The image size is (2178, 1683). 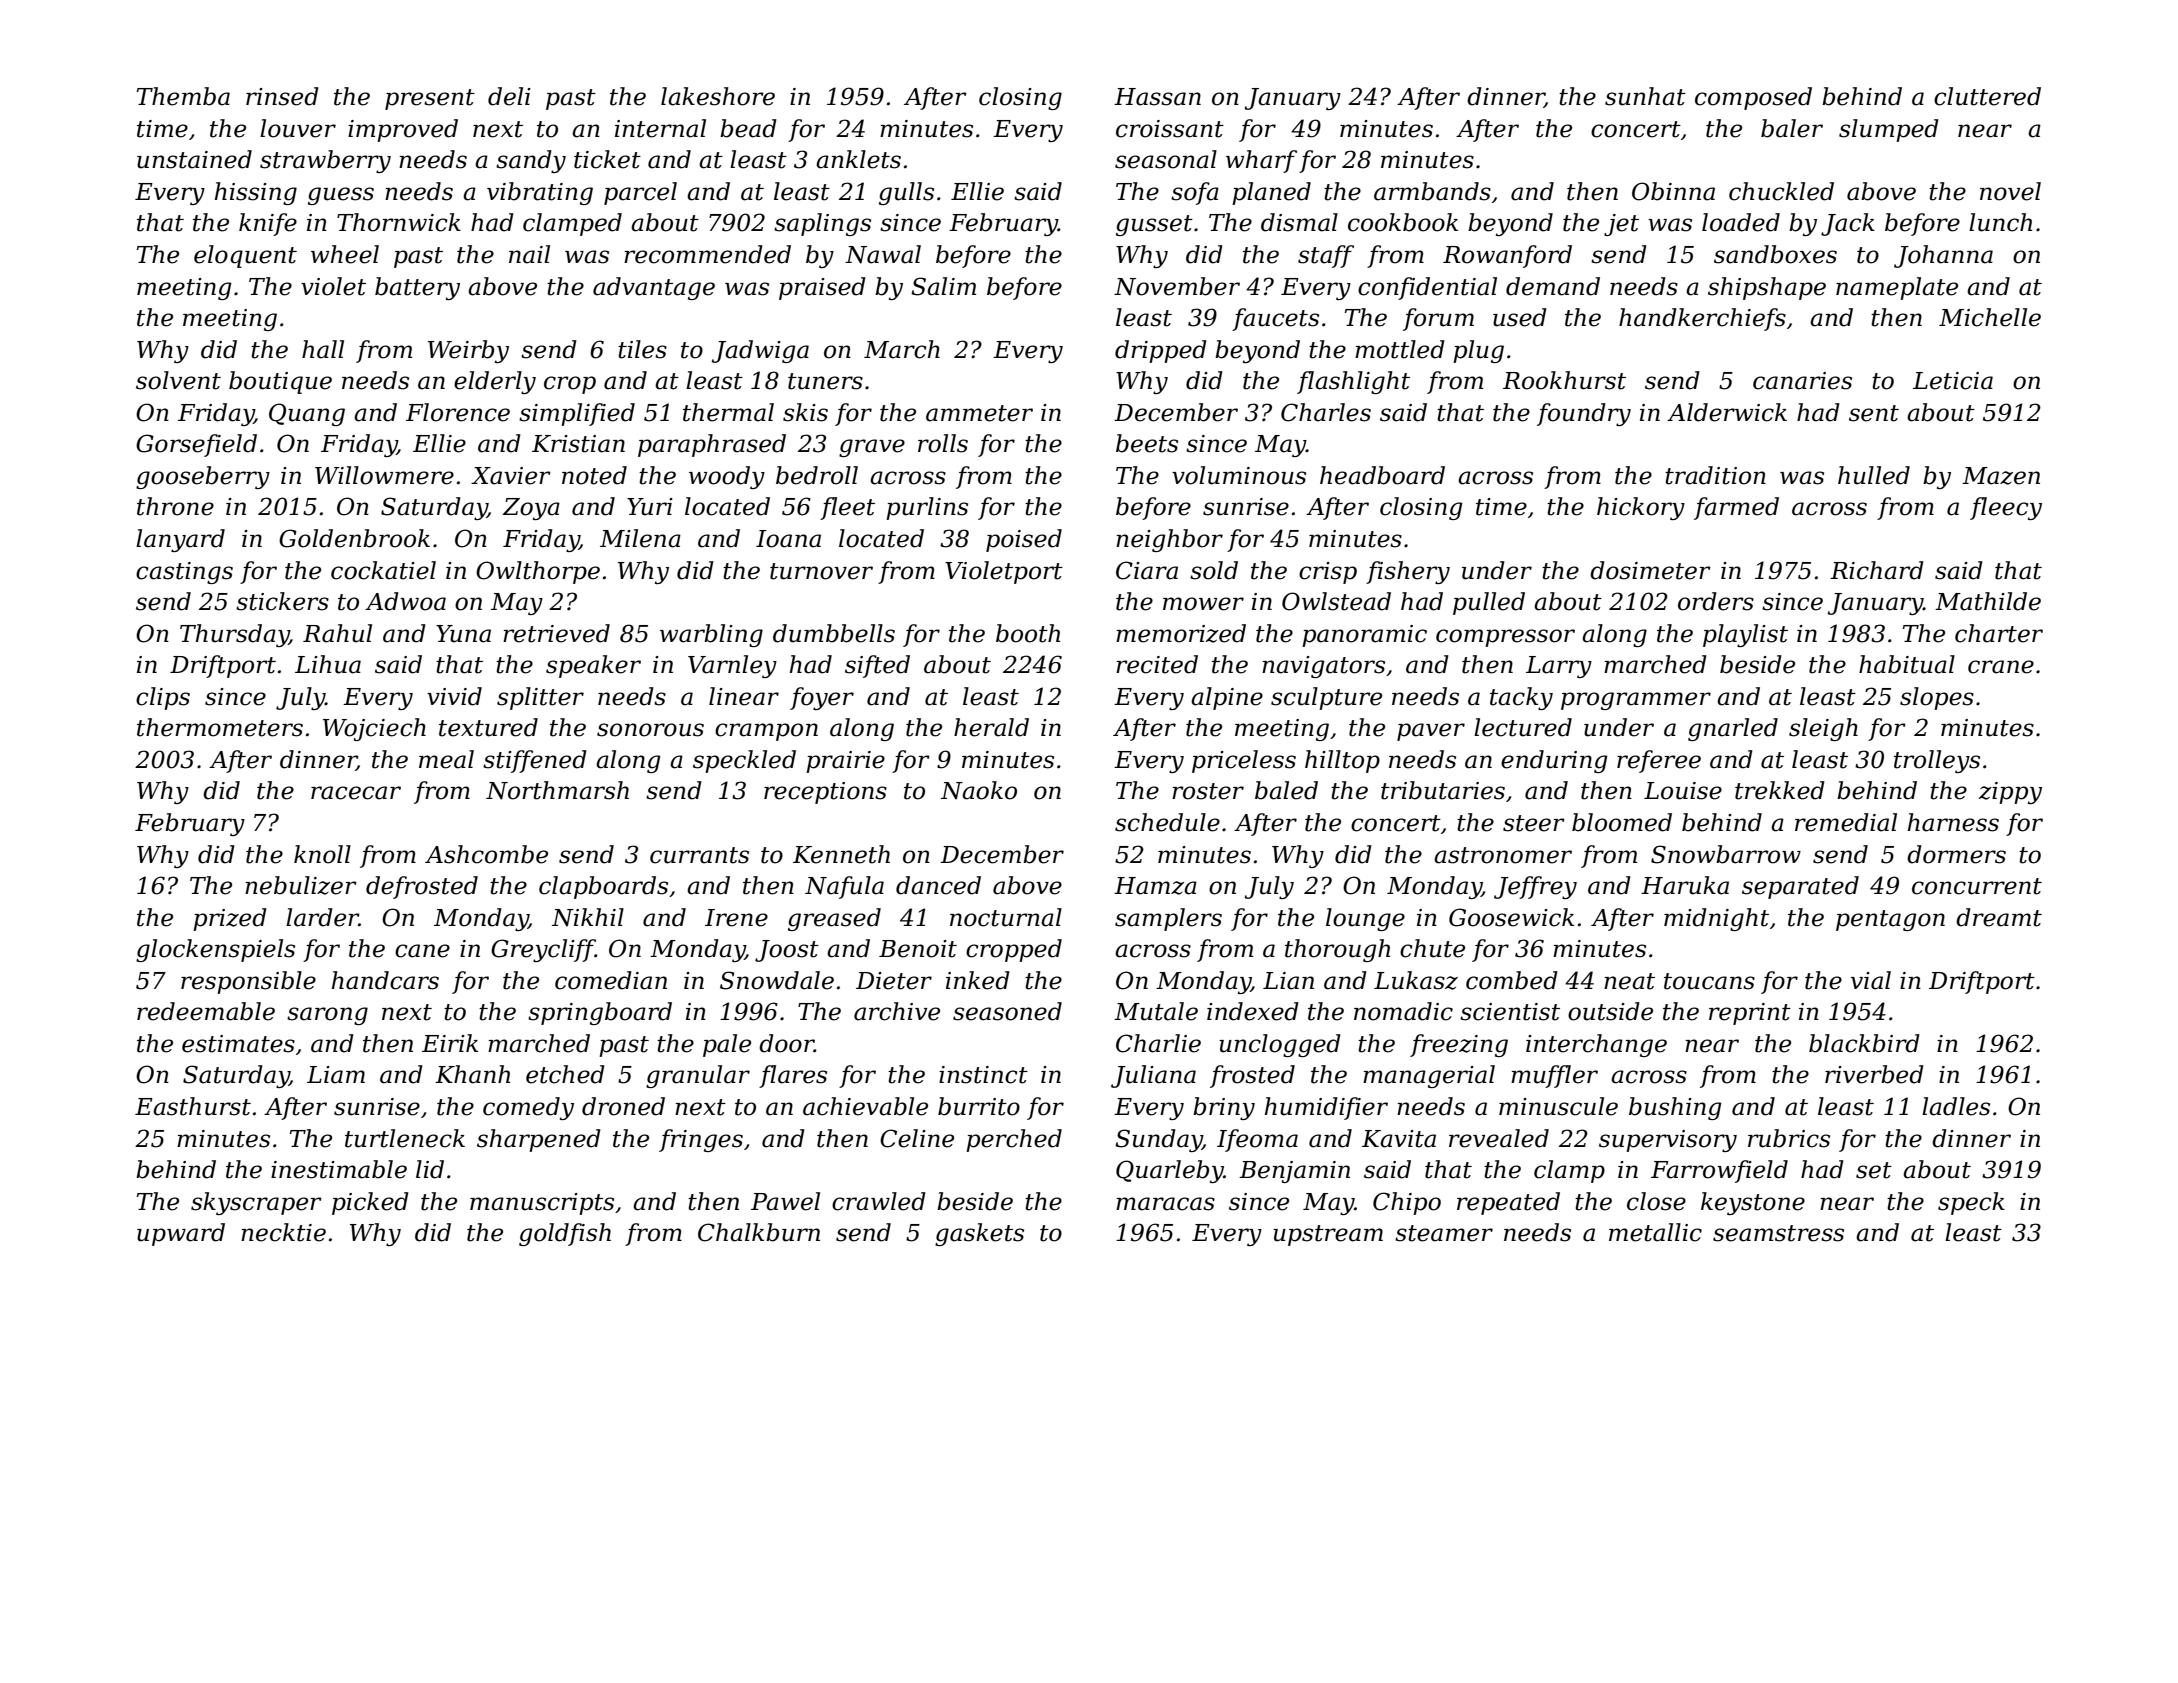 What do you see at coordinates (1874, 475) in the screenshot?
I see `hulled` at bounding box center [1874, 475].
